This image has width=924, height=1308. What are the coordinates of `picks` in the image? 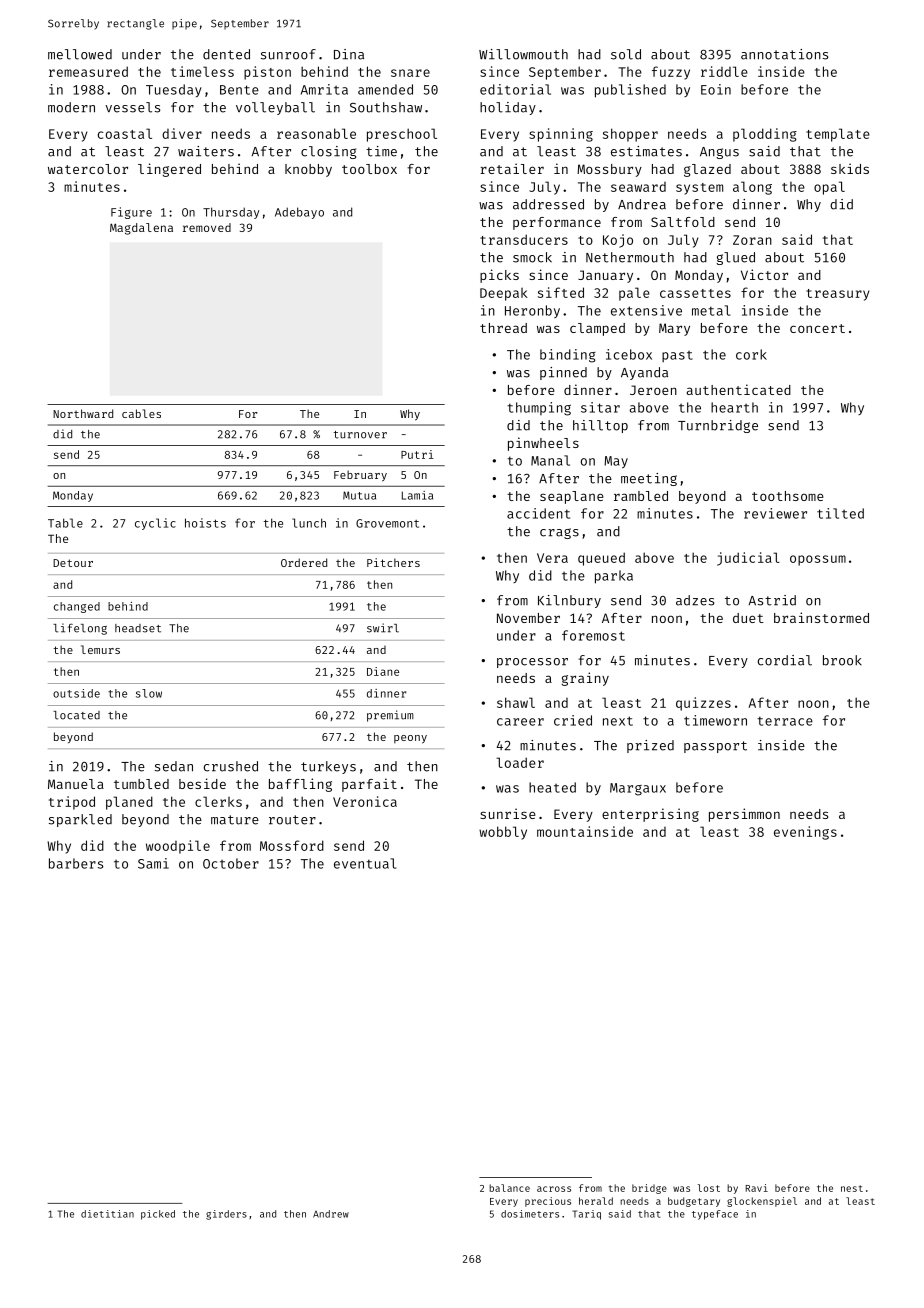 It's located at (499, 276).
